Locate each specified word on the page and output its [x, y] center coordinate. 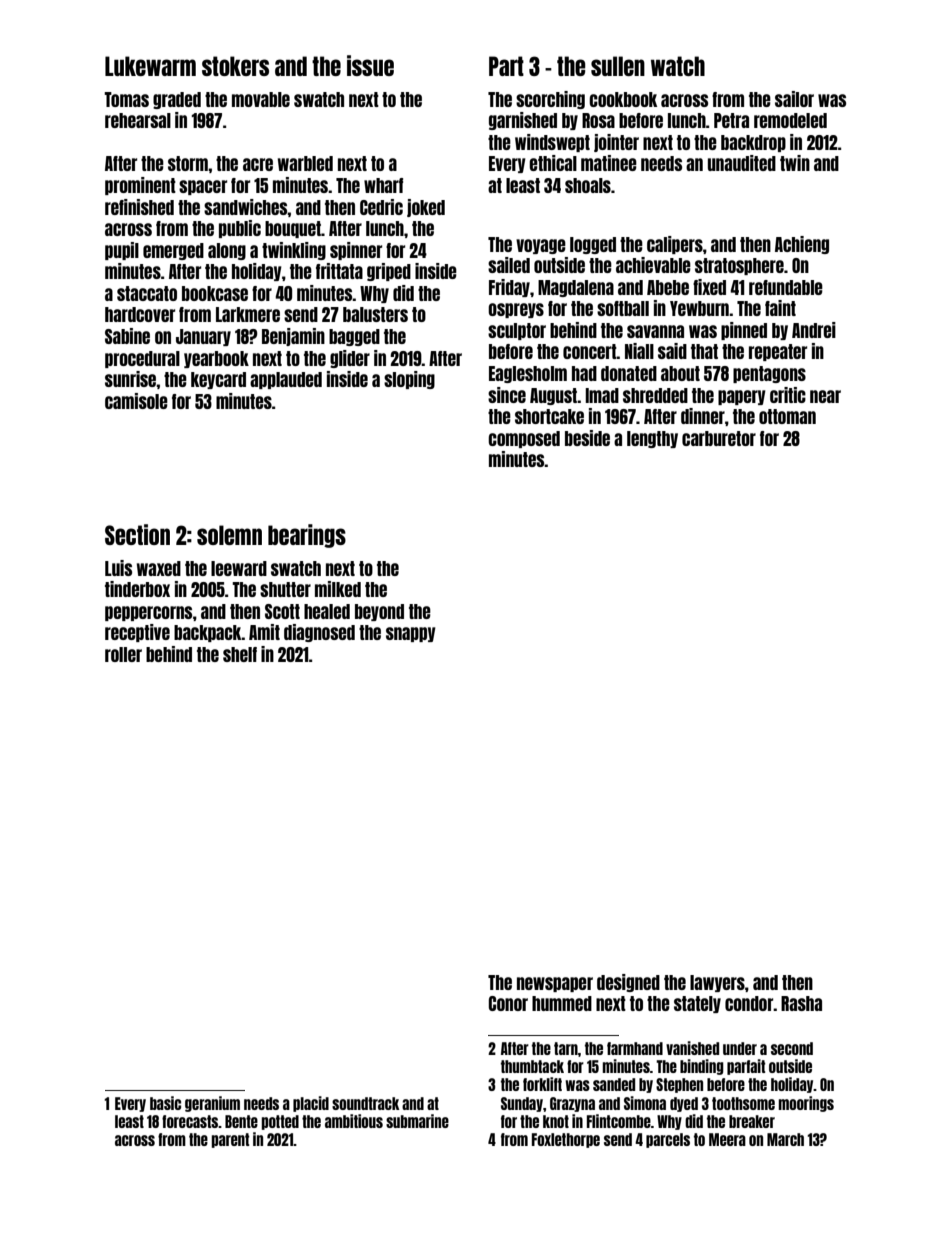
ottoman [787, 416]
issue [370, 65]
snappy [411, 634]
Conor [508, 1003]
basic [165, 1103]
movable [261, 99]
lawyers [717, 983]
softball [623, 308]
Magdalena [576, 288]
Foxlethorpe [566, 1140]
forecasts [190, 1121]
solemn [229, 535]
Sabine [127, 336]
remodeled [790, 120]
